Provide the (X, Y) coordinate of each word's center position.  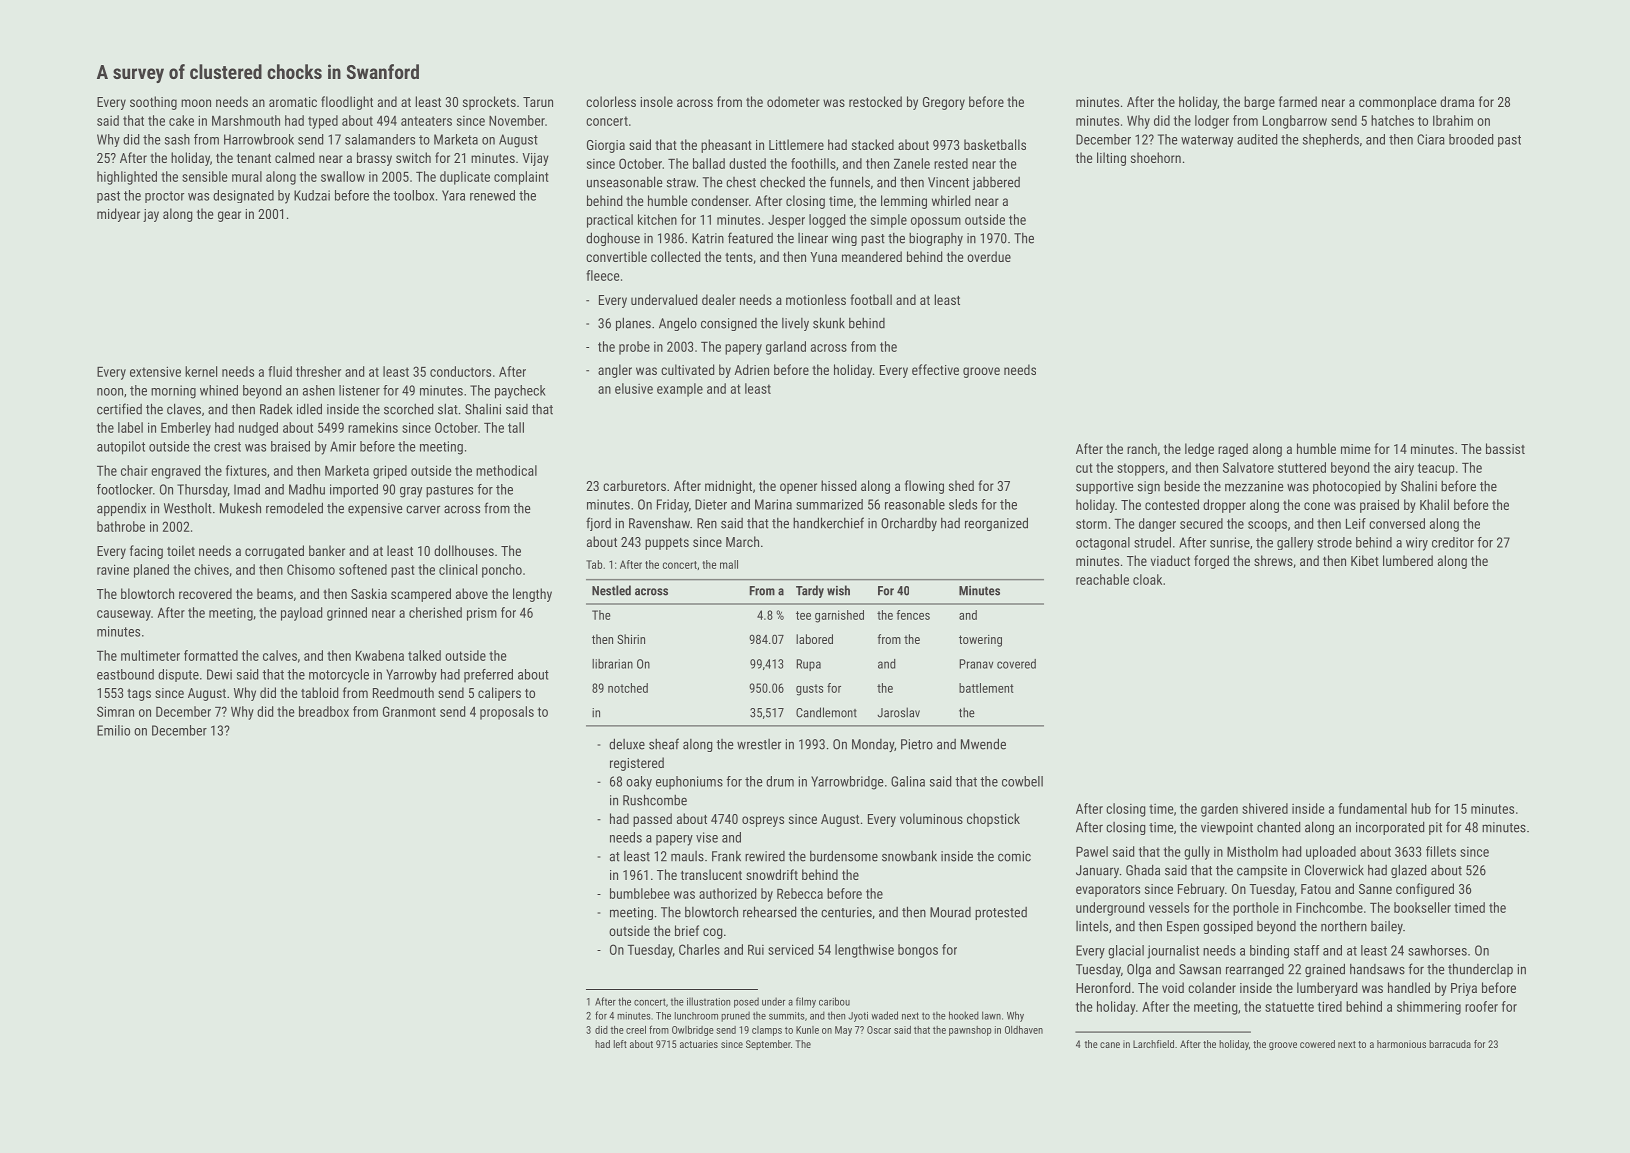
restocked (875, 101)
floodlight (347, 103)
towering (980, 641)
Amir (343, 446)
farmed (1298, 101)
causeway (124, 615)
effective (935, 369)
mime (1355, 449)
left (620, 1044)
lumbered (1408, 560)
